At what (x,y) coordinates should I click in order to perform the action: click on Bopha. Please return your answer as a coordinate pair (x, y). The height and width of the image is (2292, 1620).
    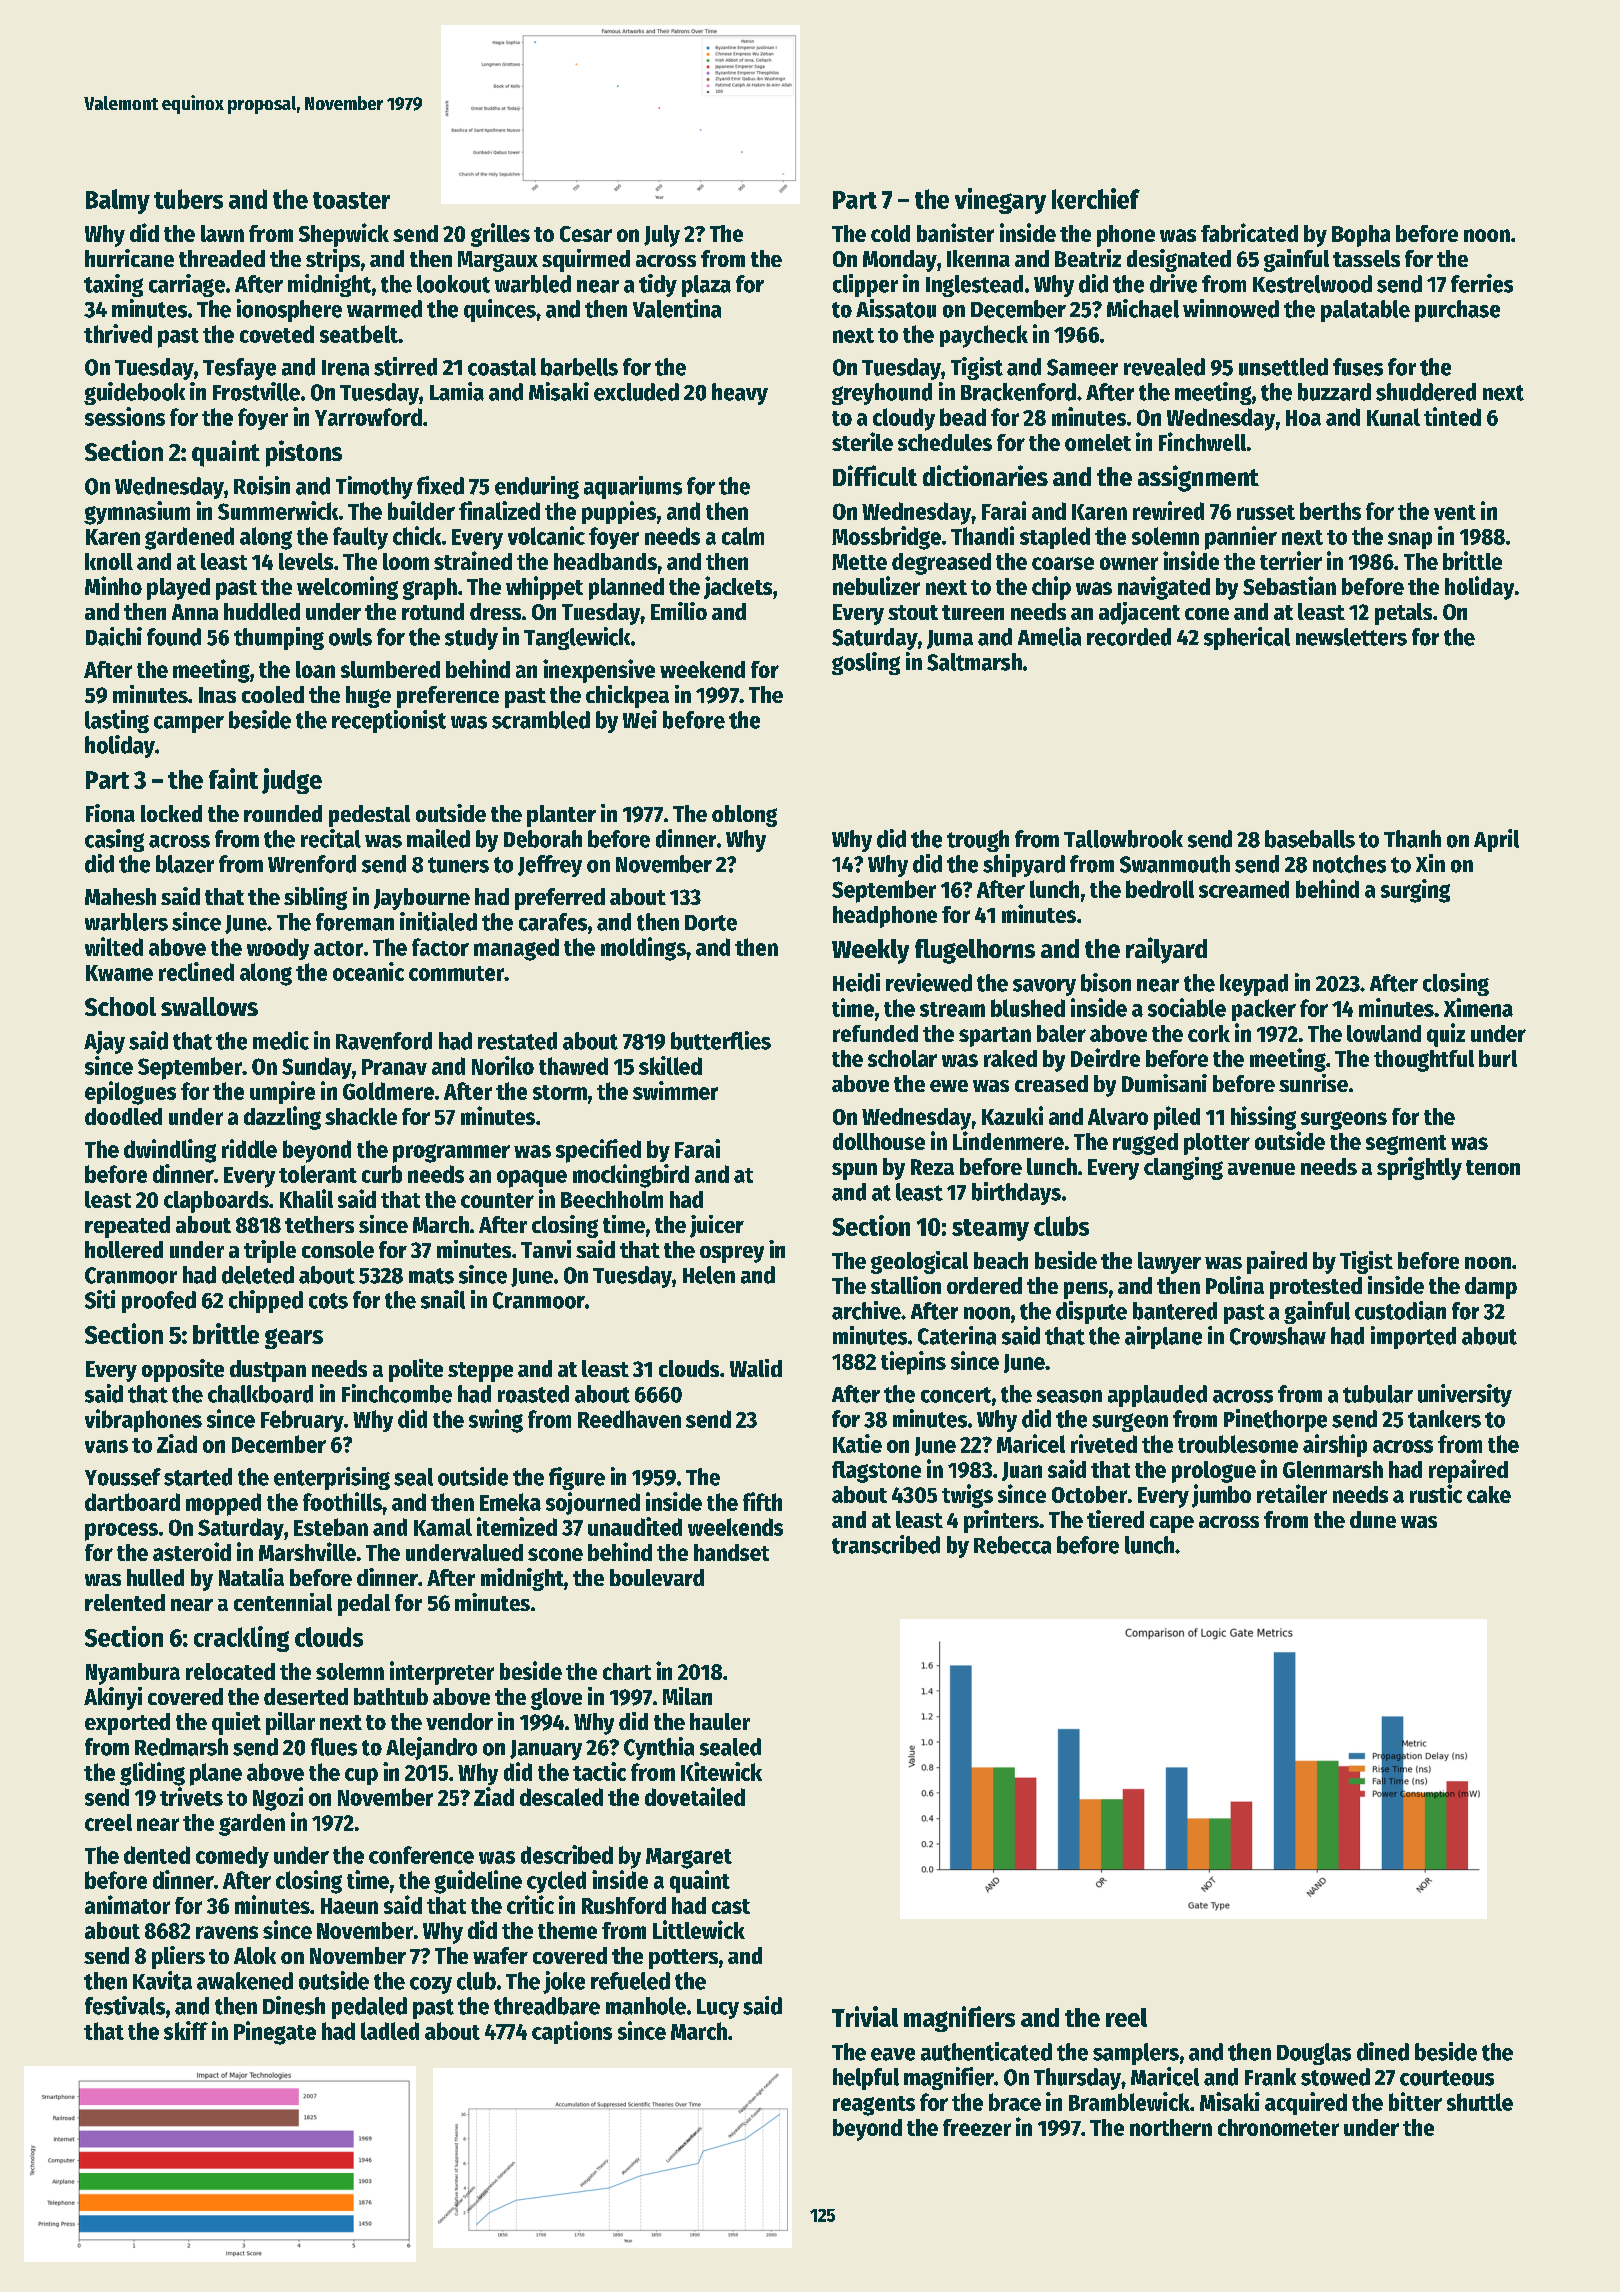
    Looking at the image, I should click on (1361, 236).
